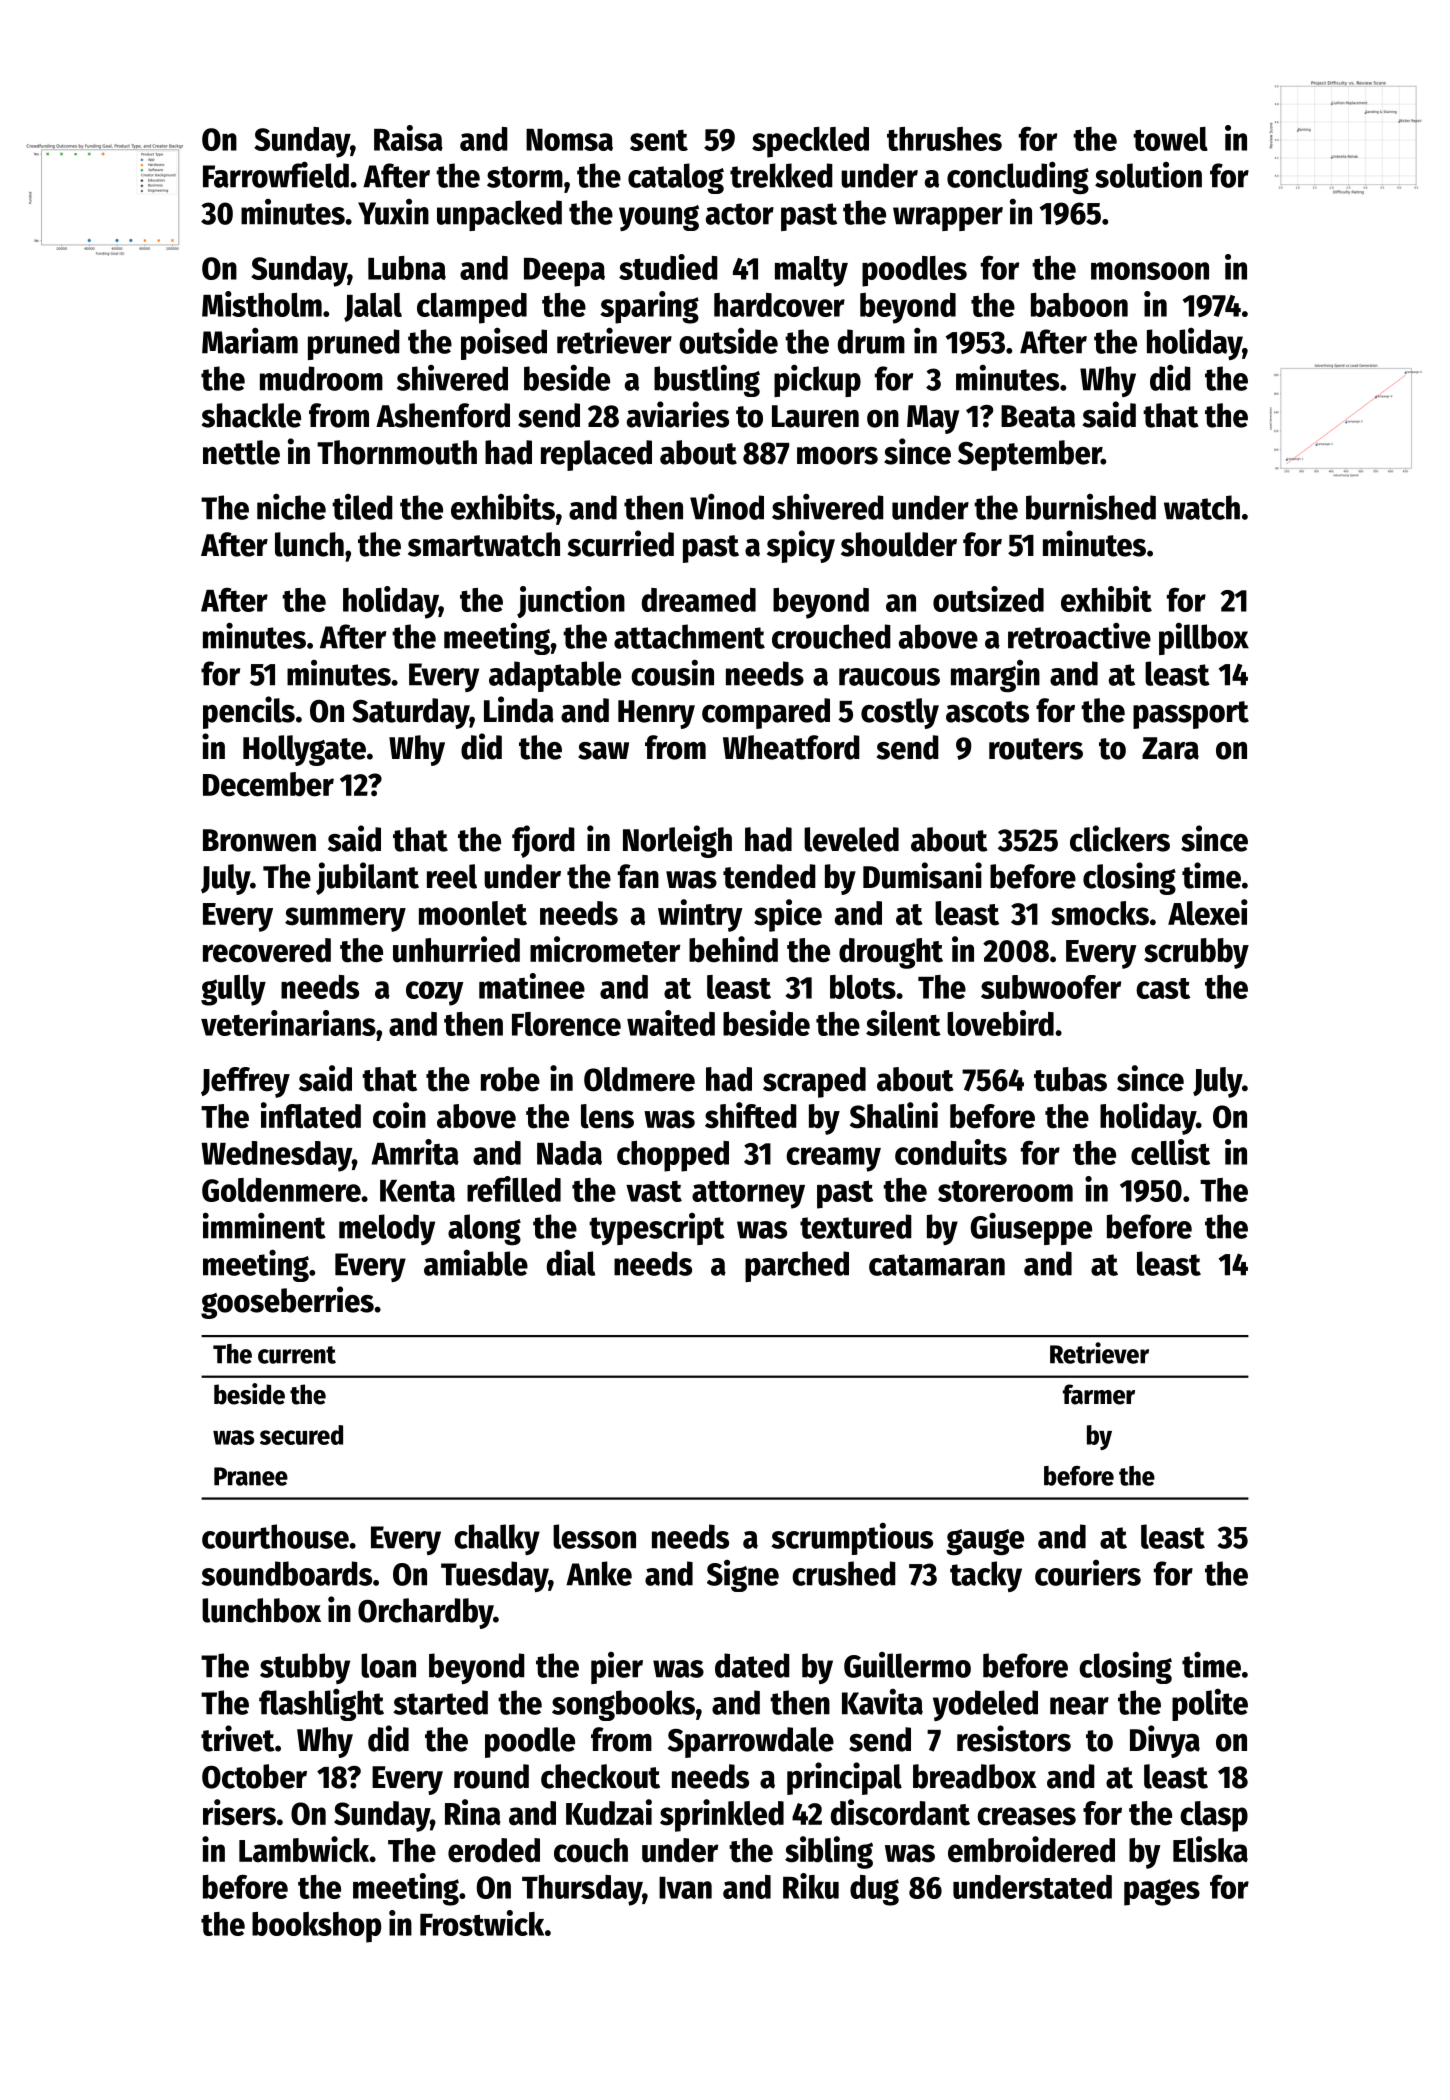 The height and width of the screenshot is (2100, 1450). Describe the element at coordinates (1031, 1228) in the screenshot. I see `Giuseppe` at that location.
